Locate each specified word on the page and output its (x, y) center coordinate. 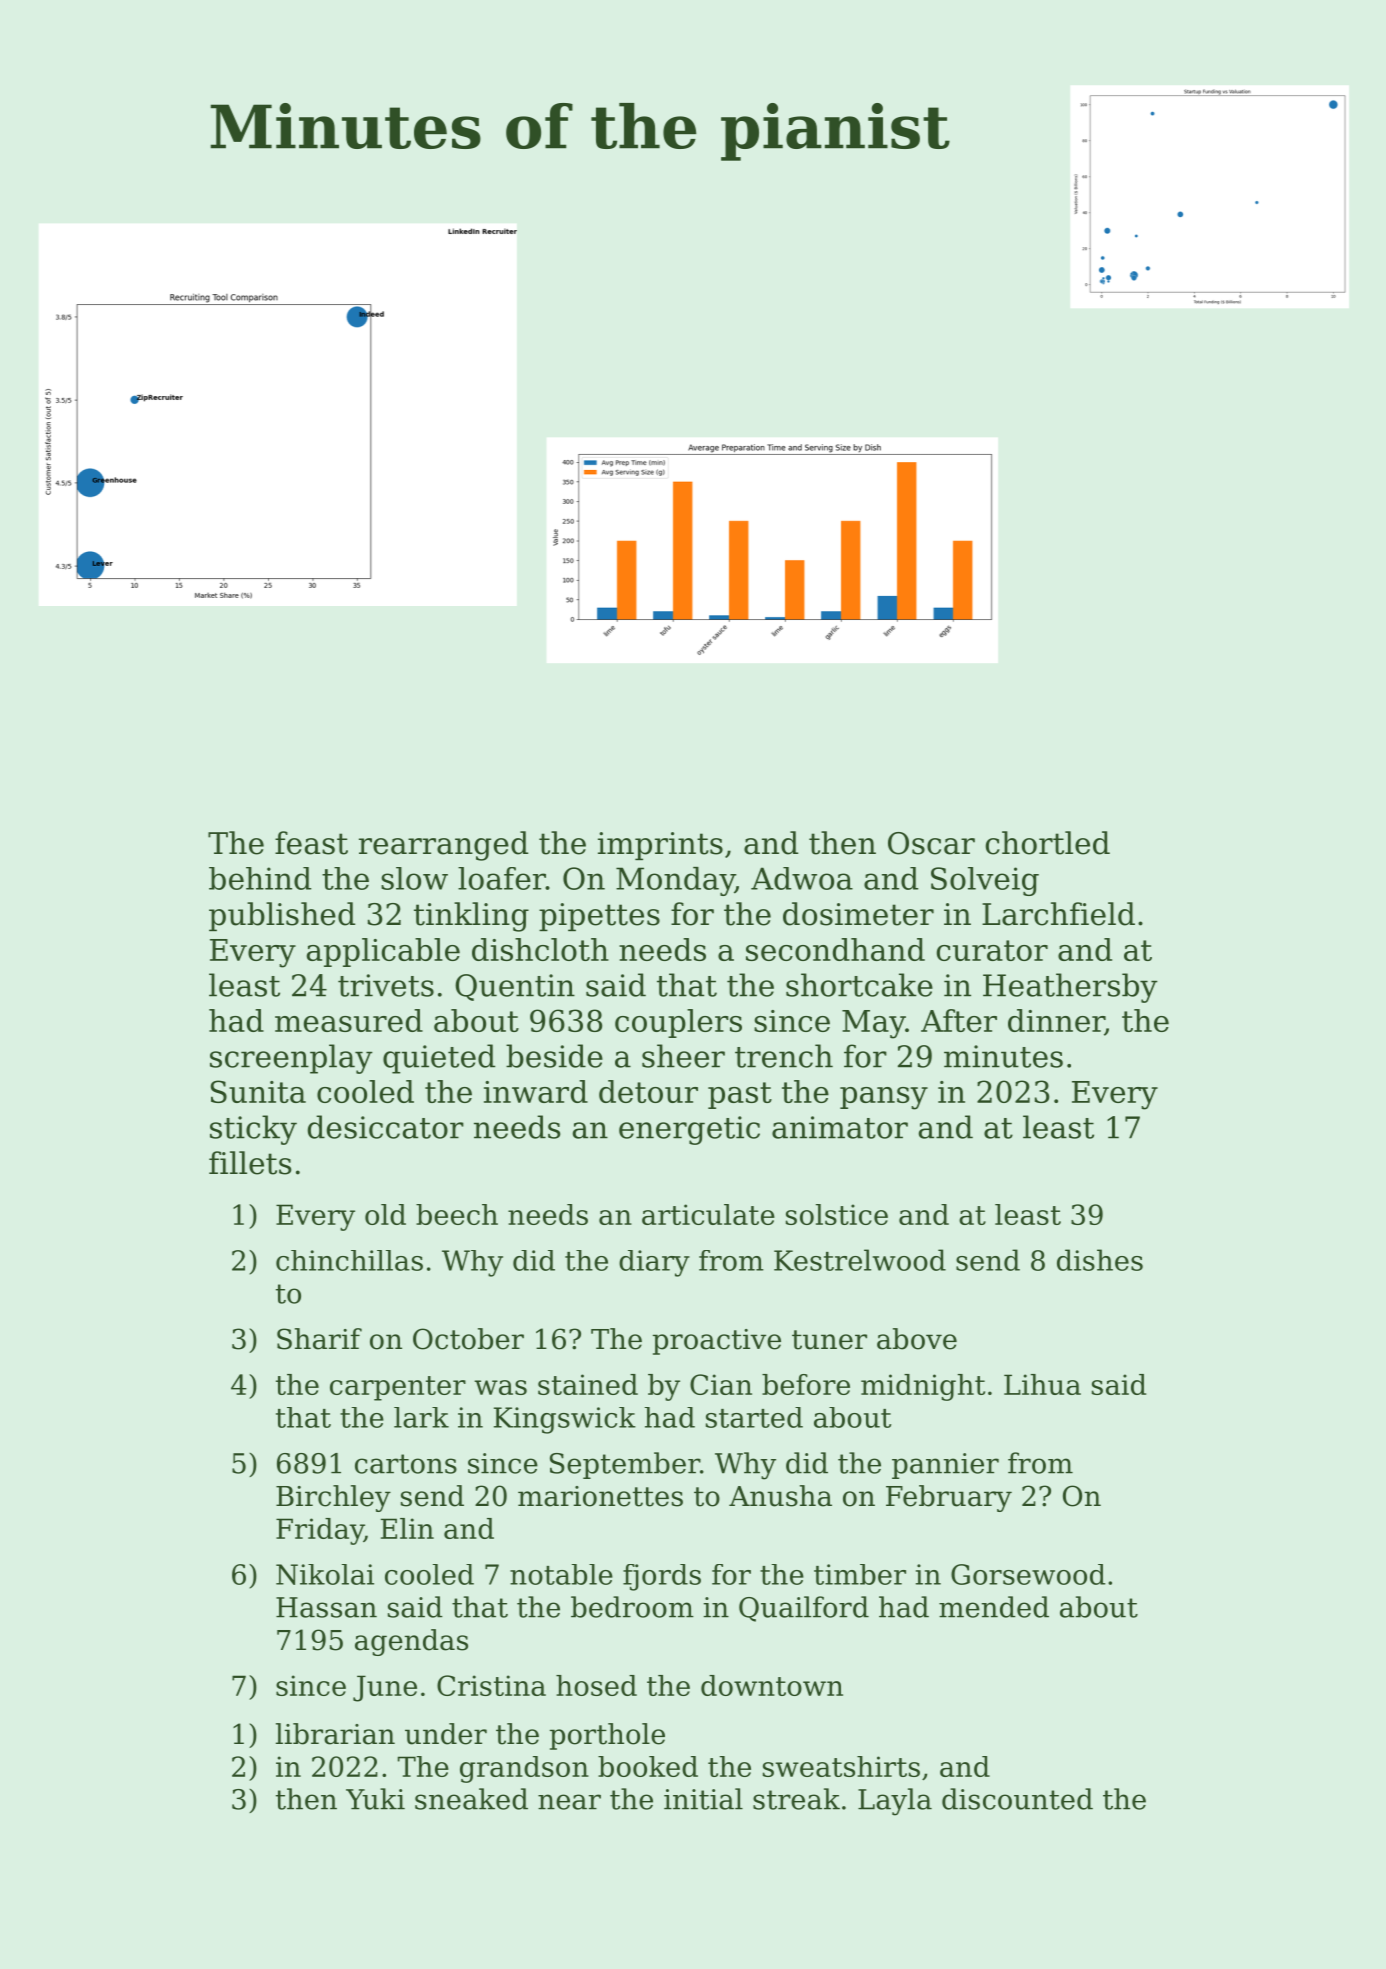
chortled (1048, 843)
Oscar (931, 843)
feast (311, 843)
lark (421, 1417)
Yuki (375, 1799)
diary (654, 1263)
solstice (837, 1214)
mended (994, 1607)
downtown (772, 1685)
